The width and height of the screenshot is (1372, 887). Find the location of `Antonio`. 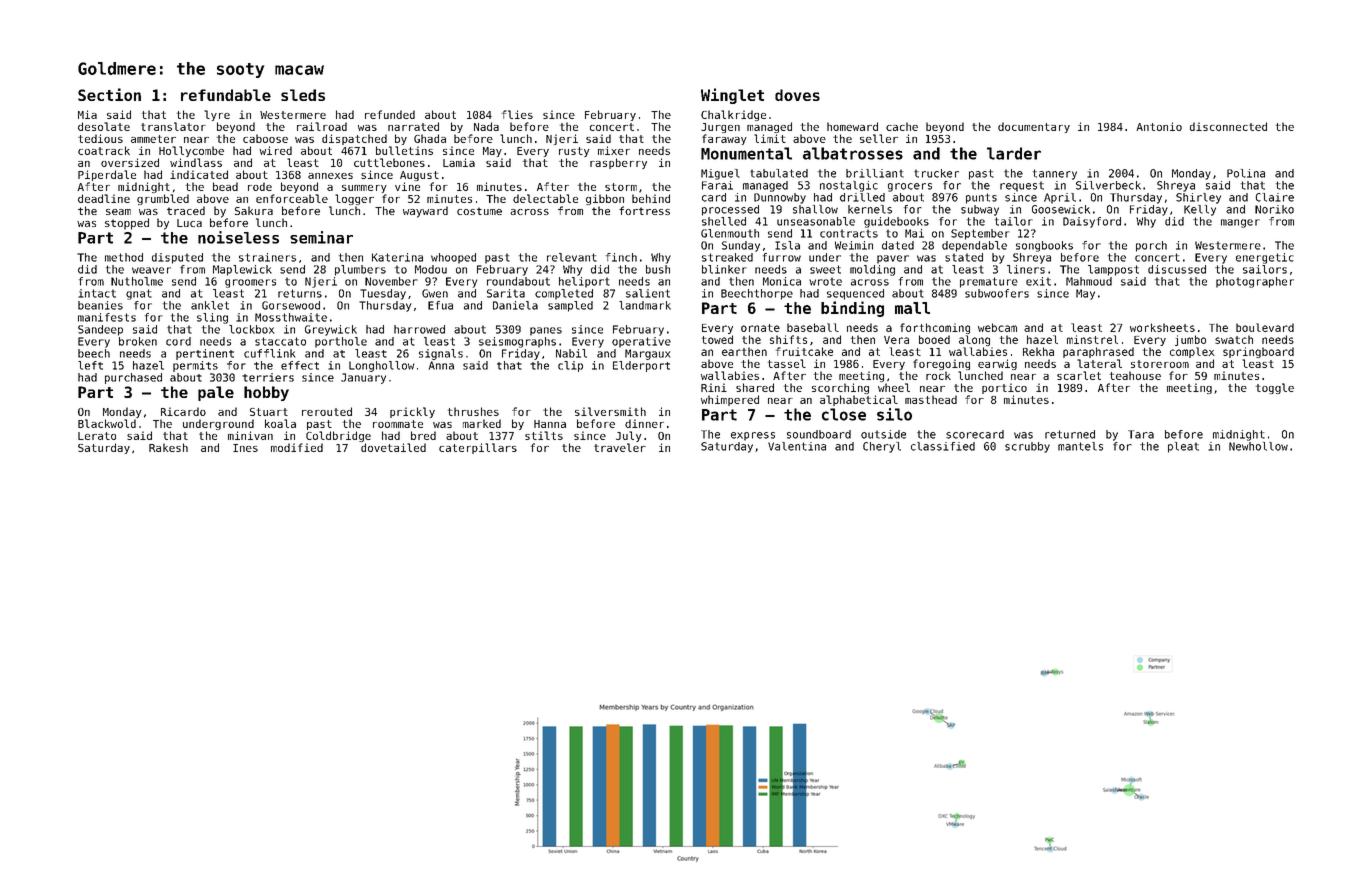

Antonio is located at coordinates (1159, 126).
